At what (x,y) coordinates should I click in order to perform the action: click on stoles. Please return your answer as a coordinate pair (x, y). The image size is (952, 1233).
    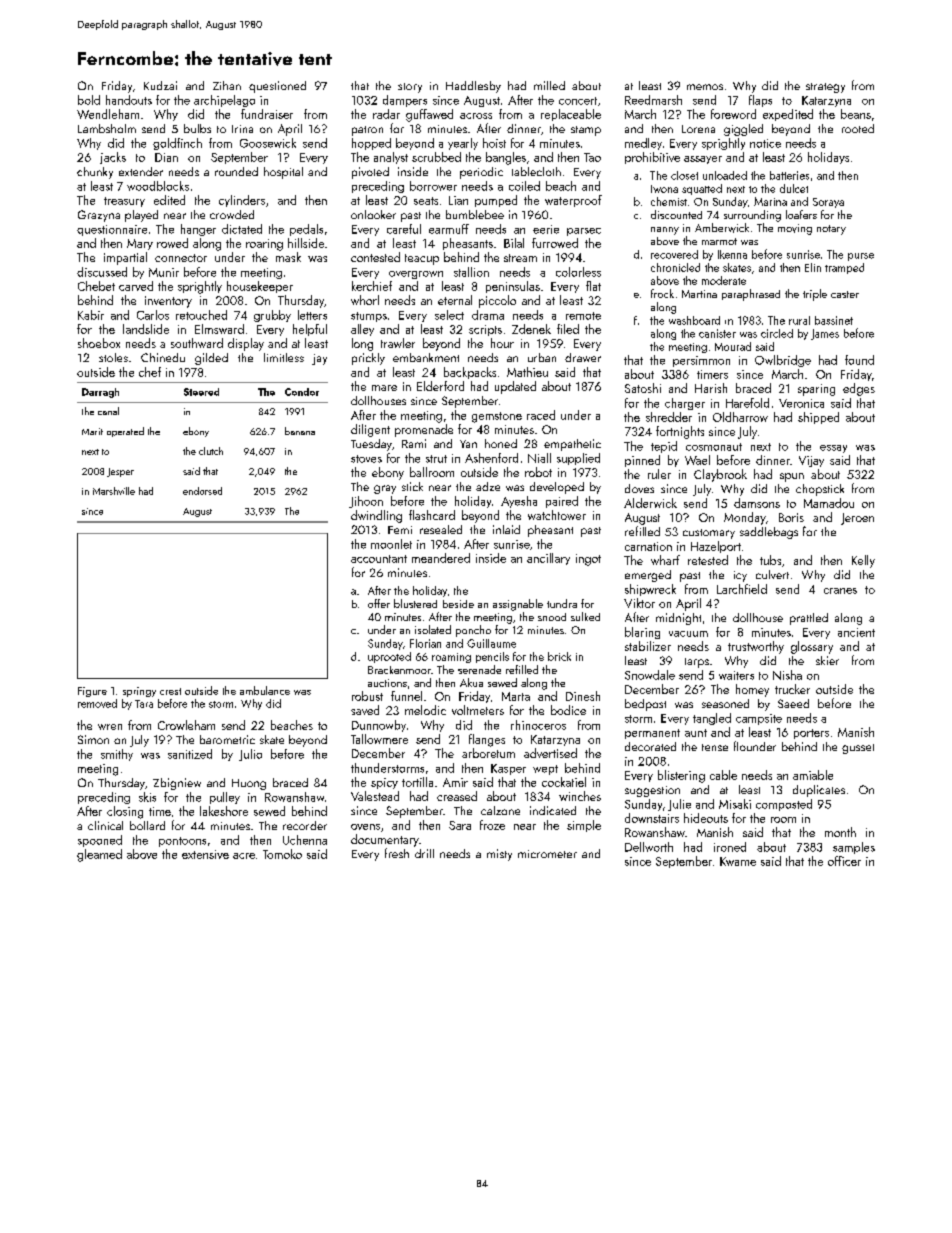
    Looking at the image, I should click on (113, 357).
